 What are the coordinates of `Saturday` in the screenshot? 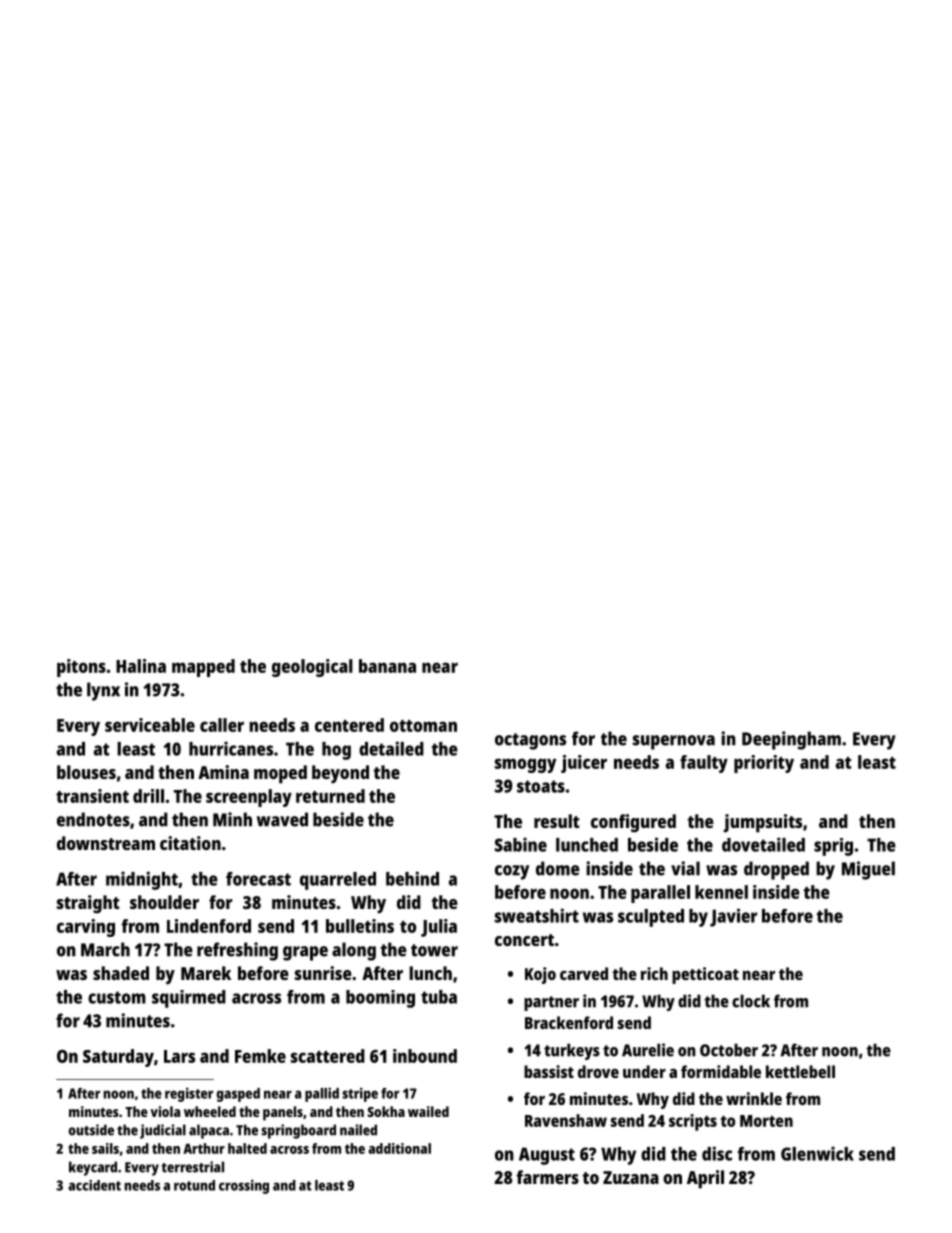 It's located at (118, 1058).
